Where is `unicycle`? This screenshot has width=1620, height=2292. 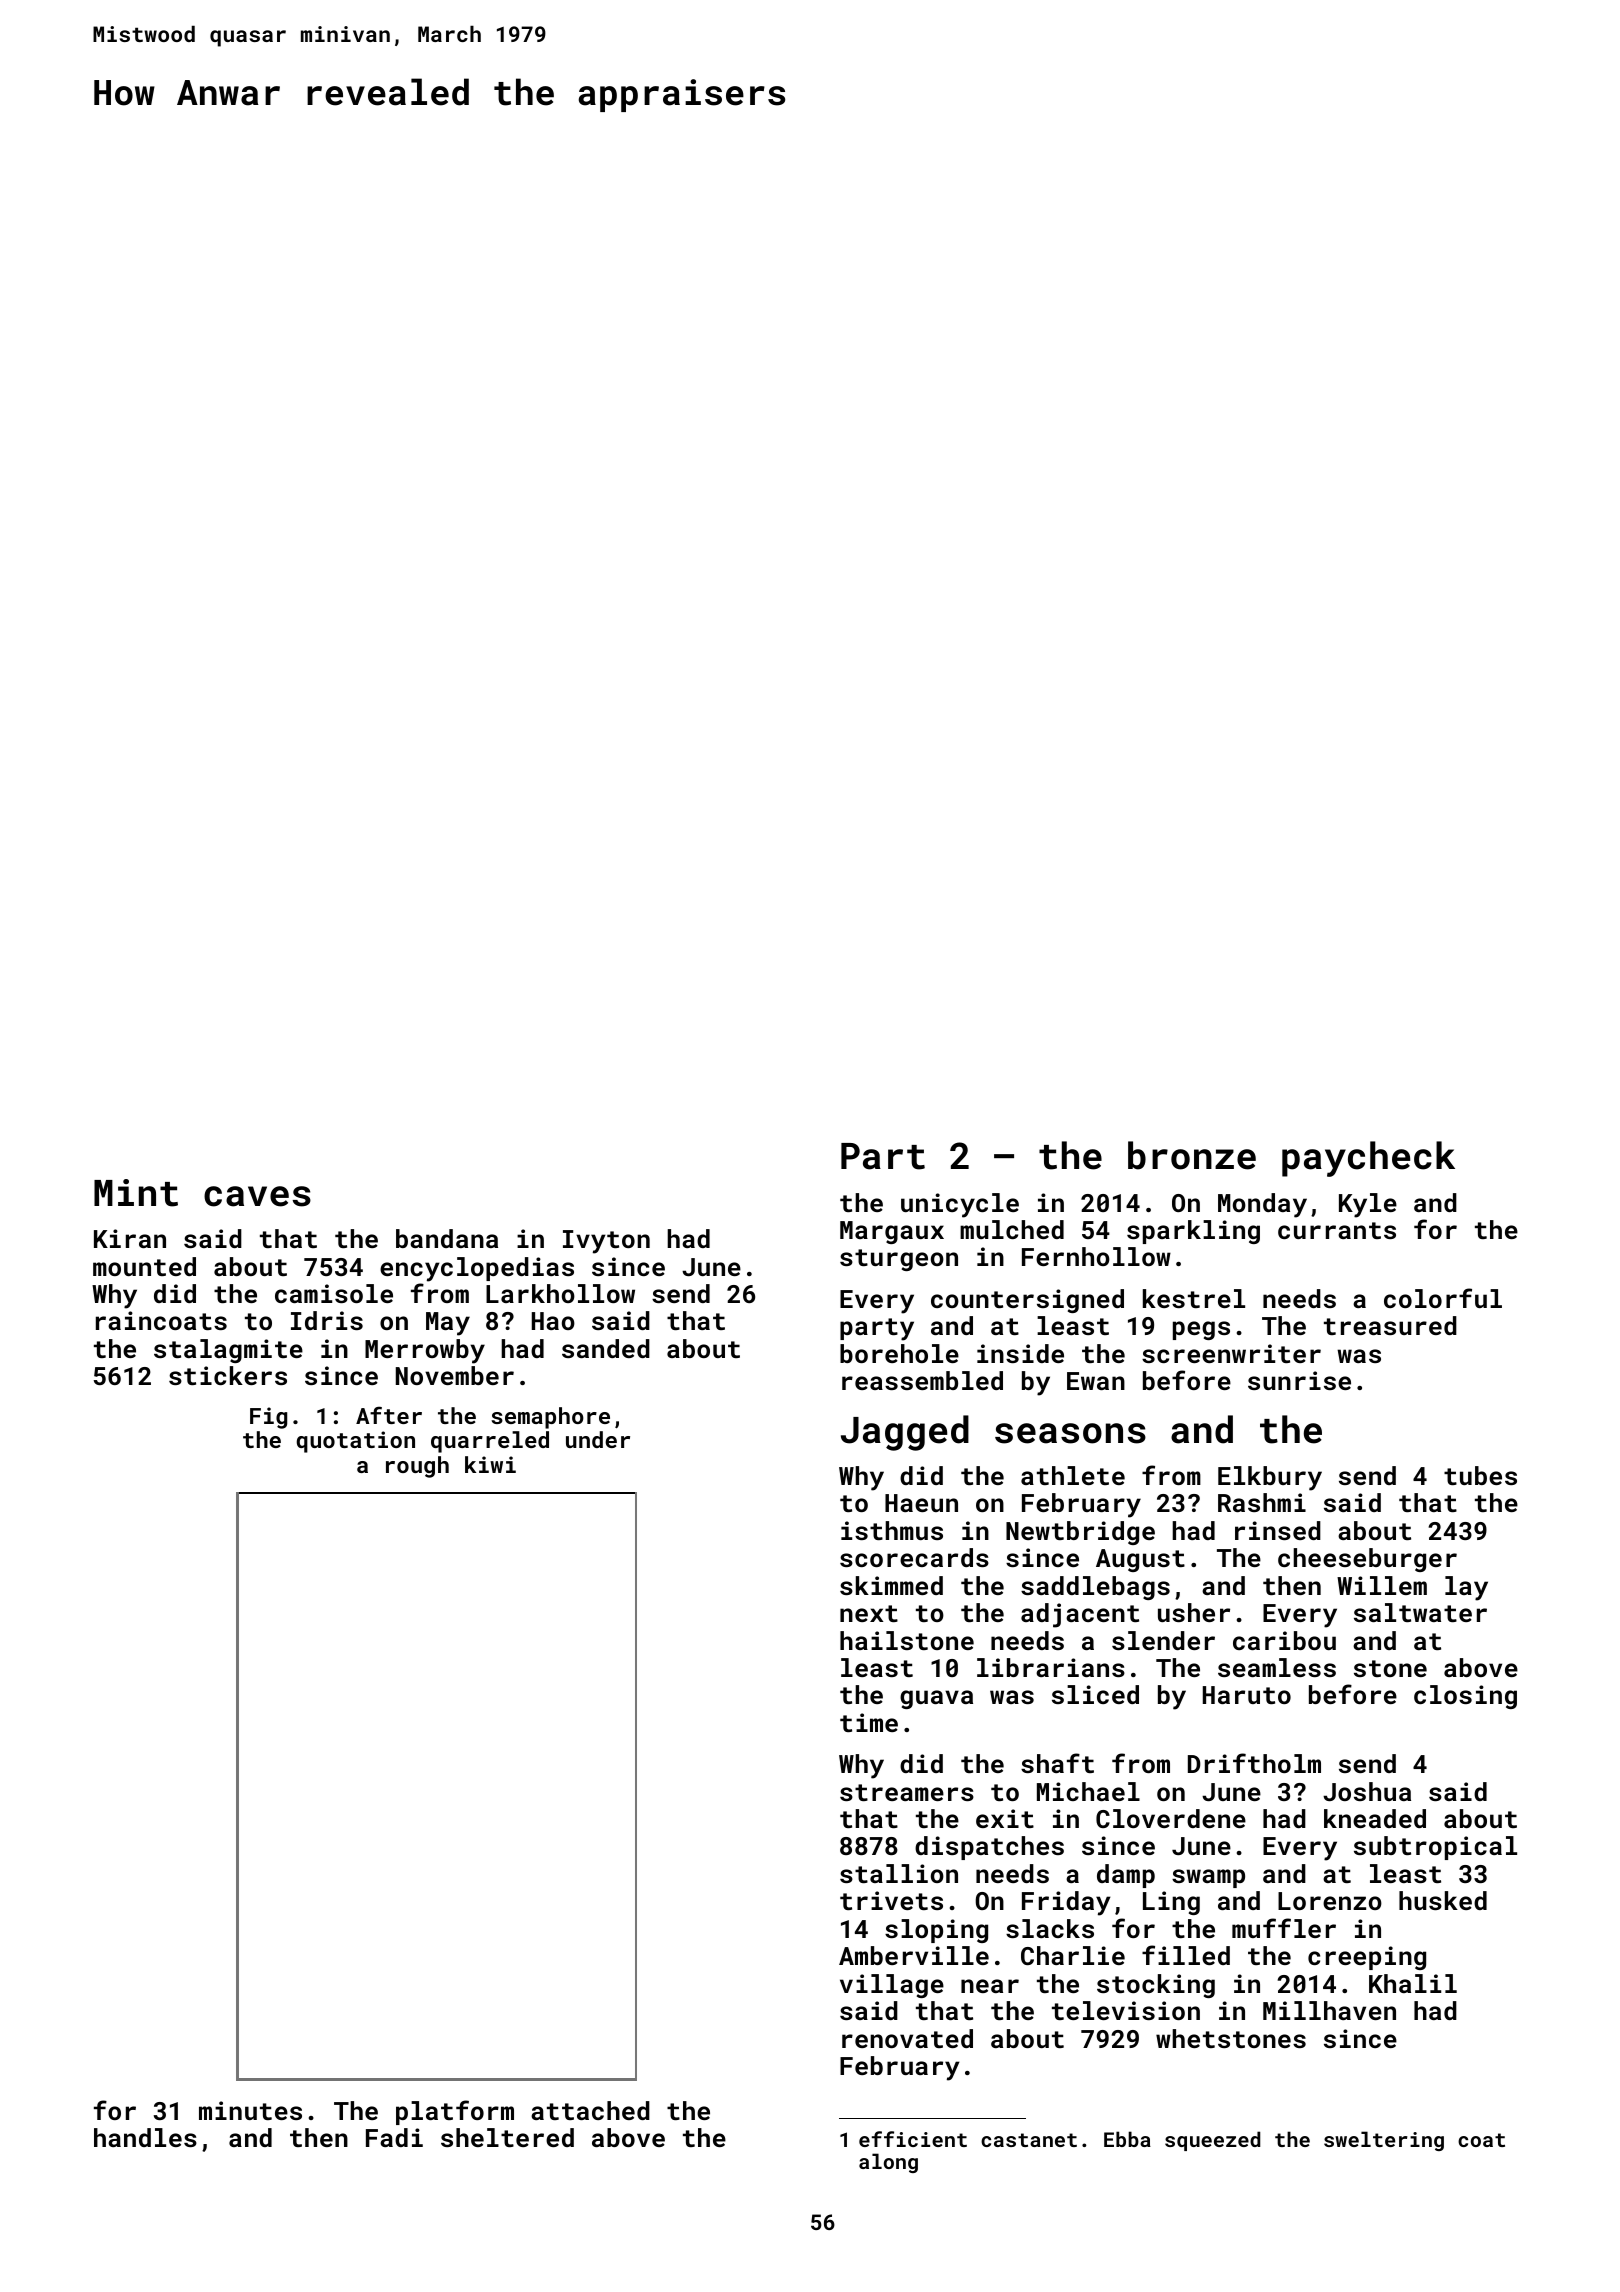 unicycle is located at coordinates (960, 1205).
